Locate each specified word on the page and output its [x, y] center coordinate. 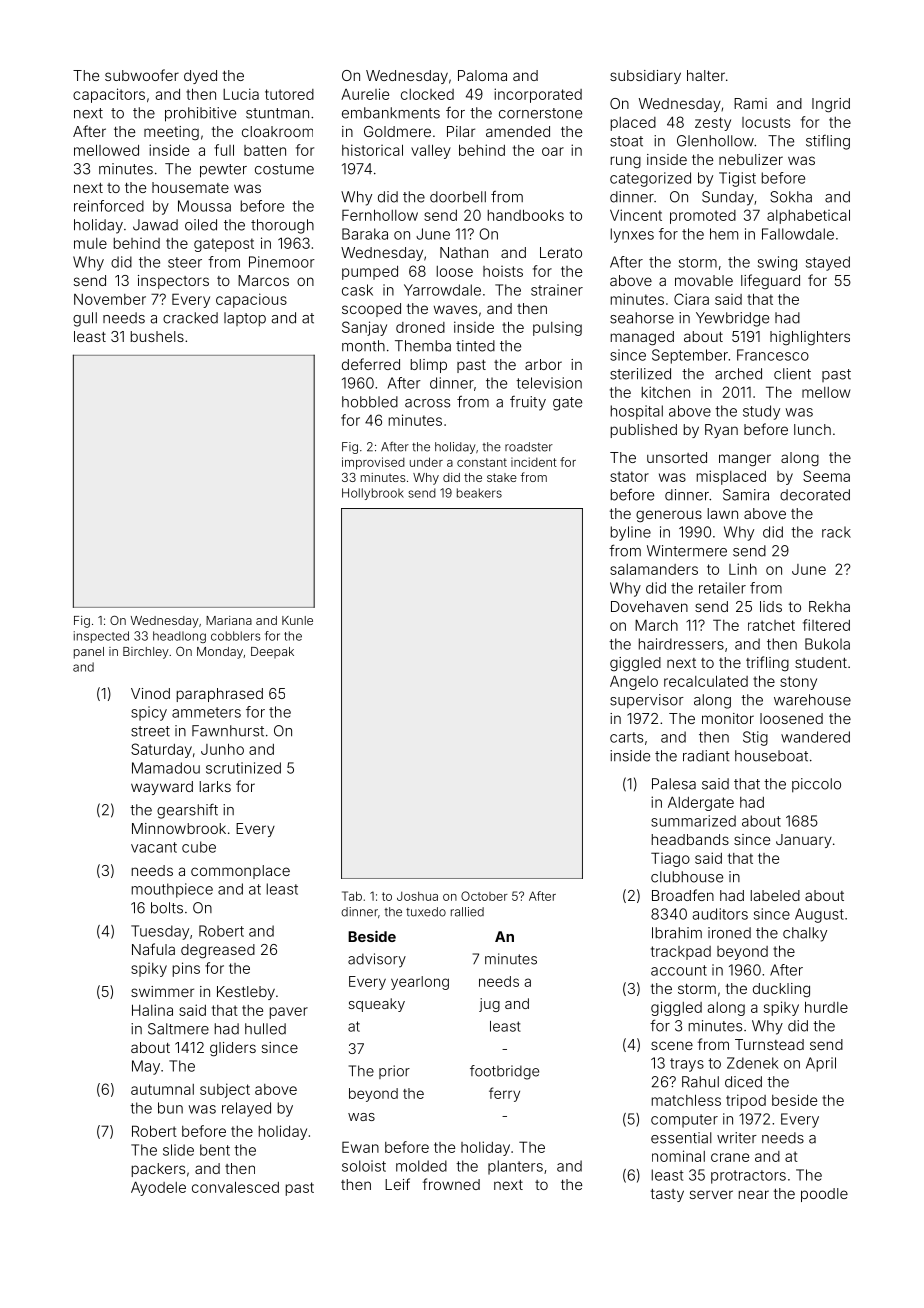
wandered [815, 737]
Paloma [482, 75]
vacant [154, 847]
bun [170, 1108]
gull [85, 319]
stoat [626, 141]
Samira [746, 495]
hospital [637, 412]
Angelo [634, 682]
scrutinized [243, 768]
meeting [171, 133]
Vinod [150, 693]
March [656, 625]
